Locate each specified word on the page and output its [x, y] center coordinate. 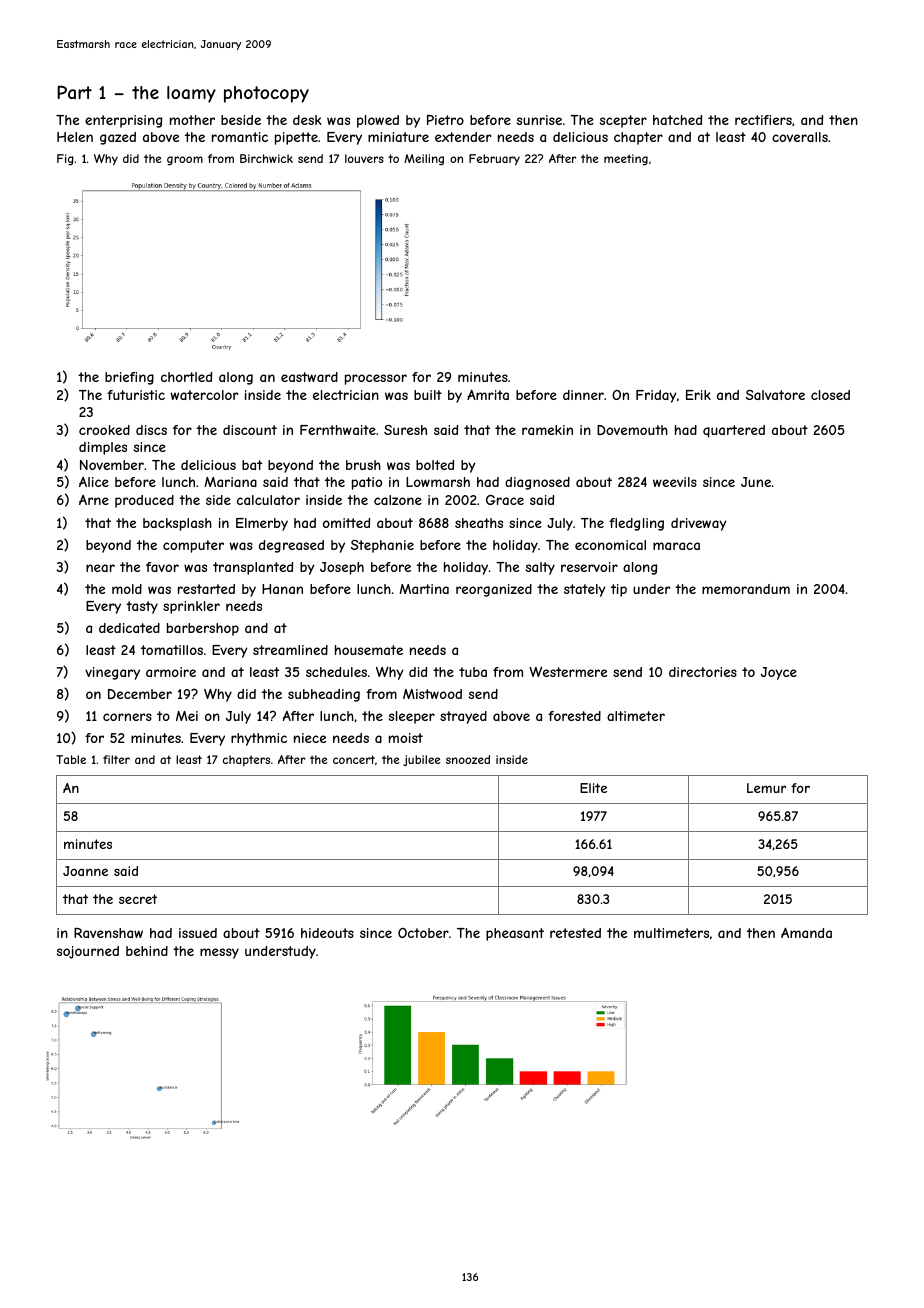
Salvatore [775, 395]
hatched [677, 120]
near [100, 568]
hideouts [327, 933]
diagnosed [537, 483]
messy [219, 953]
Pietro [445, 120]
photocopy [266, 94]
